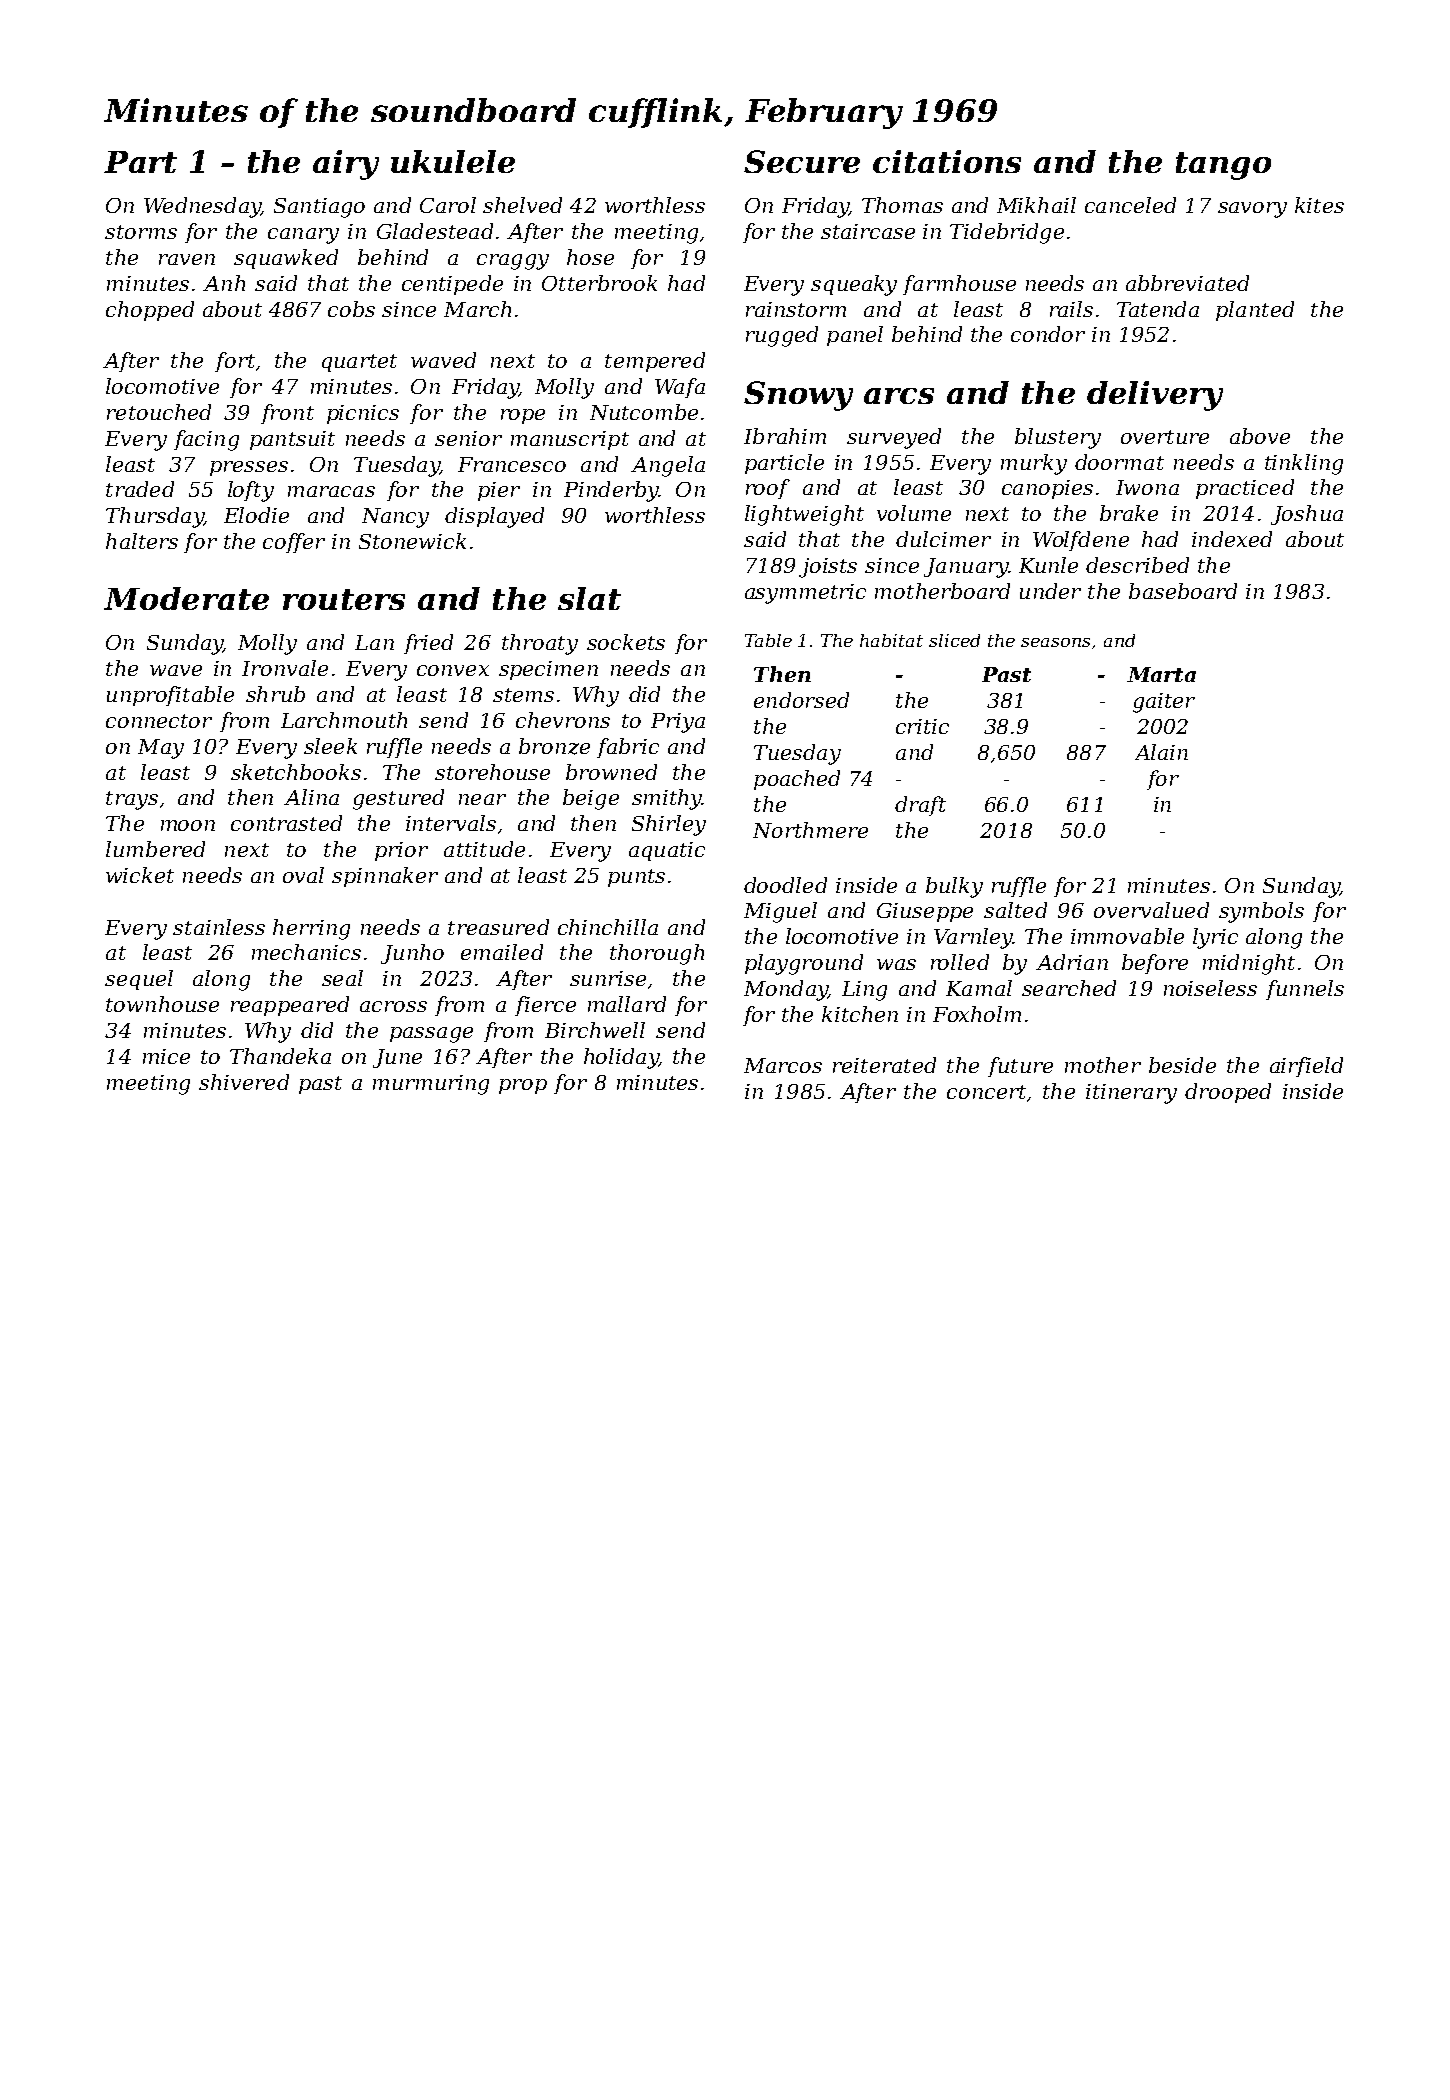 The image size is (1450, 2100). What do you see at coordinates (548, 670) in the screenshot?
I see `specimen` at bounding box center [548, 670].
